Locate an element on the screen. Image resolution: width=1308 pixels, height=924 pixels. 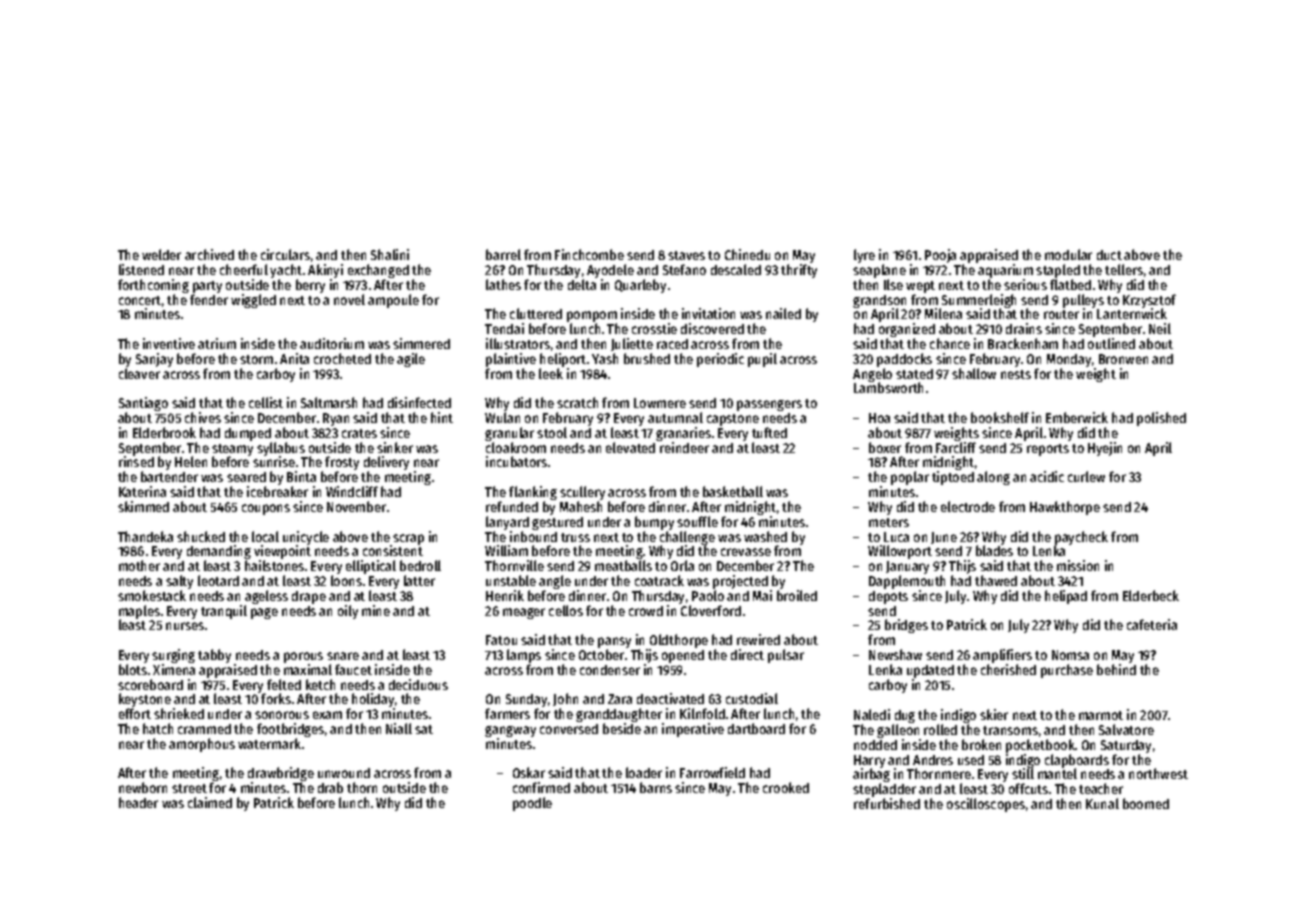
behind is located at coordinates (1116, 669).
